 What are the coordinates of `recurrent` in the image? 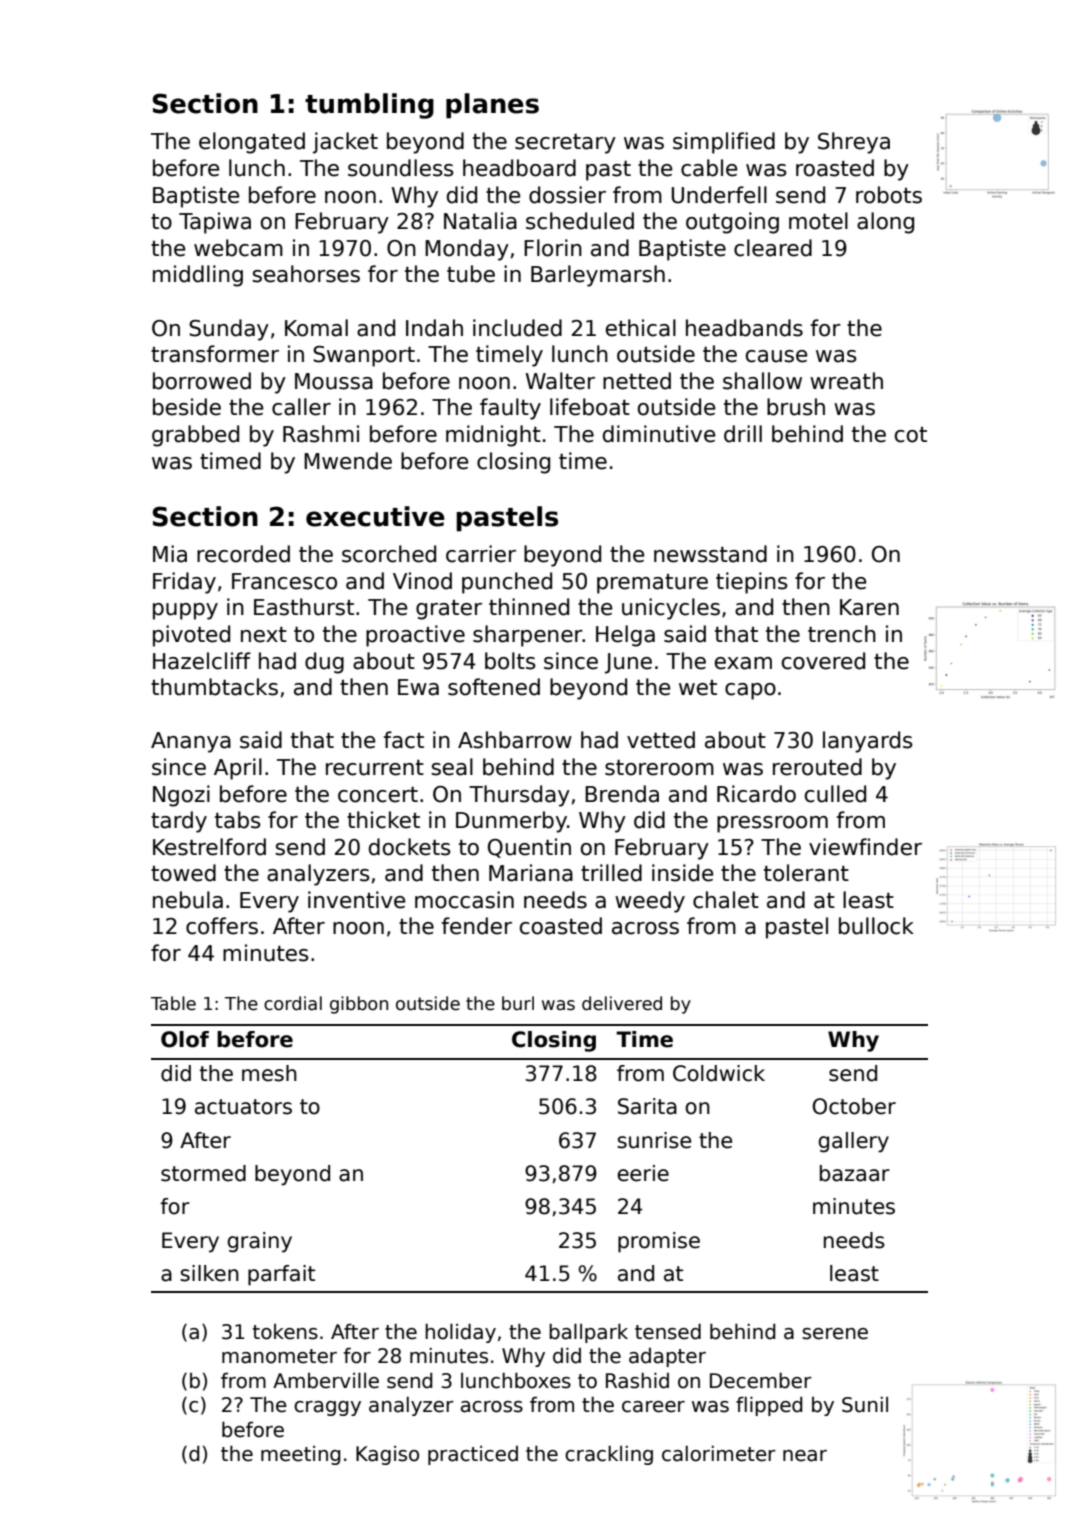 It's located at (375, 768).
